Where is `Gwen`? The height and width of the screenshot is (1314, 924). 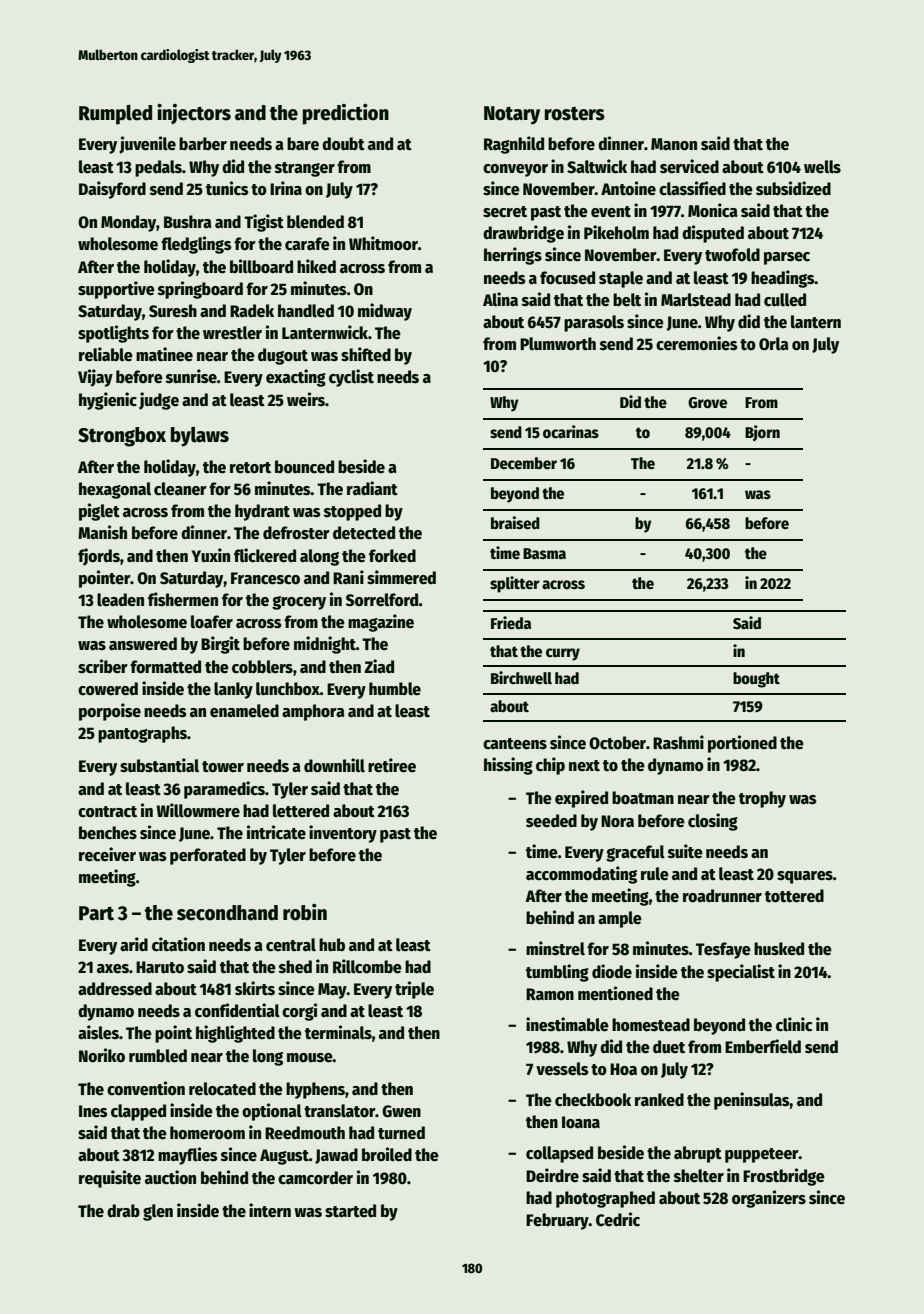
Gwen is located at coordinates (401, 1111).
